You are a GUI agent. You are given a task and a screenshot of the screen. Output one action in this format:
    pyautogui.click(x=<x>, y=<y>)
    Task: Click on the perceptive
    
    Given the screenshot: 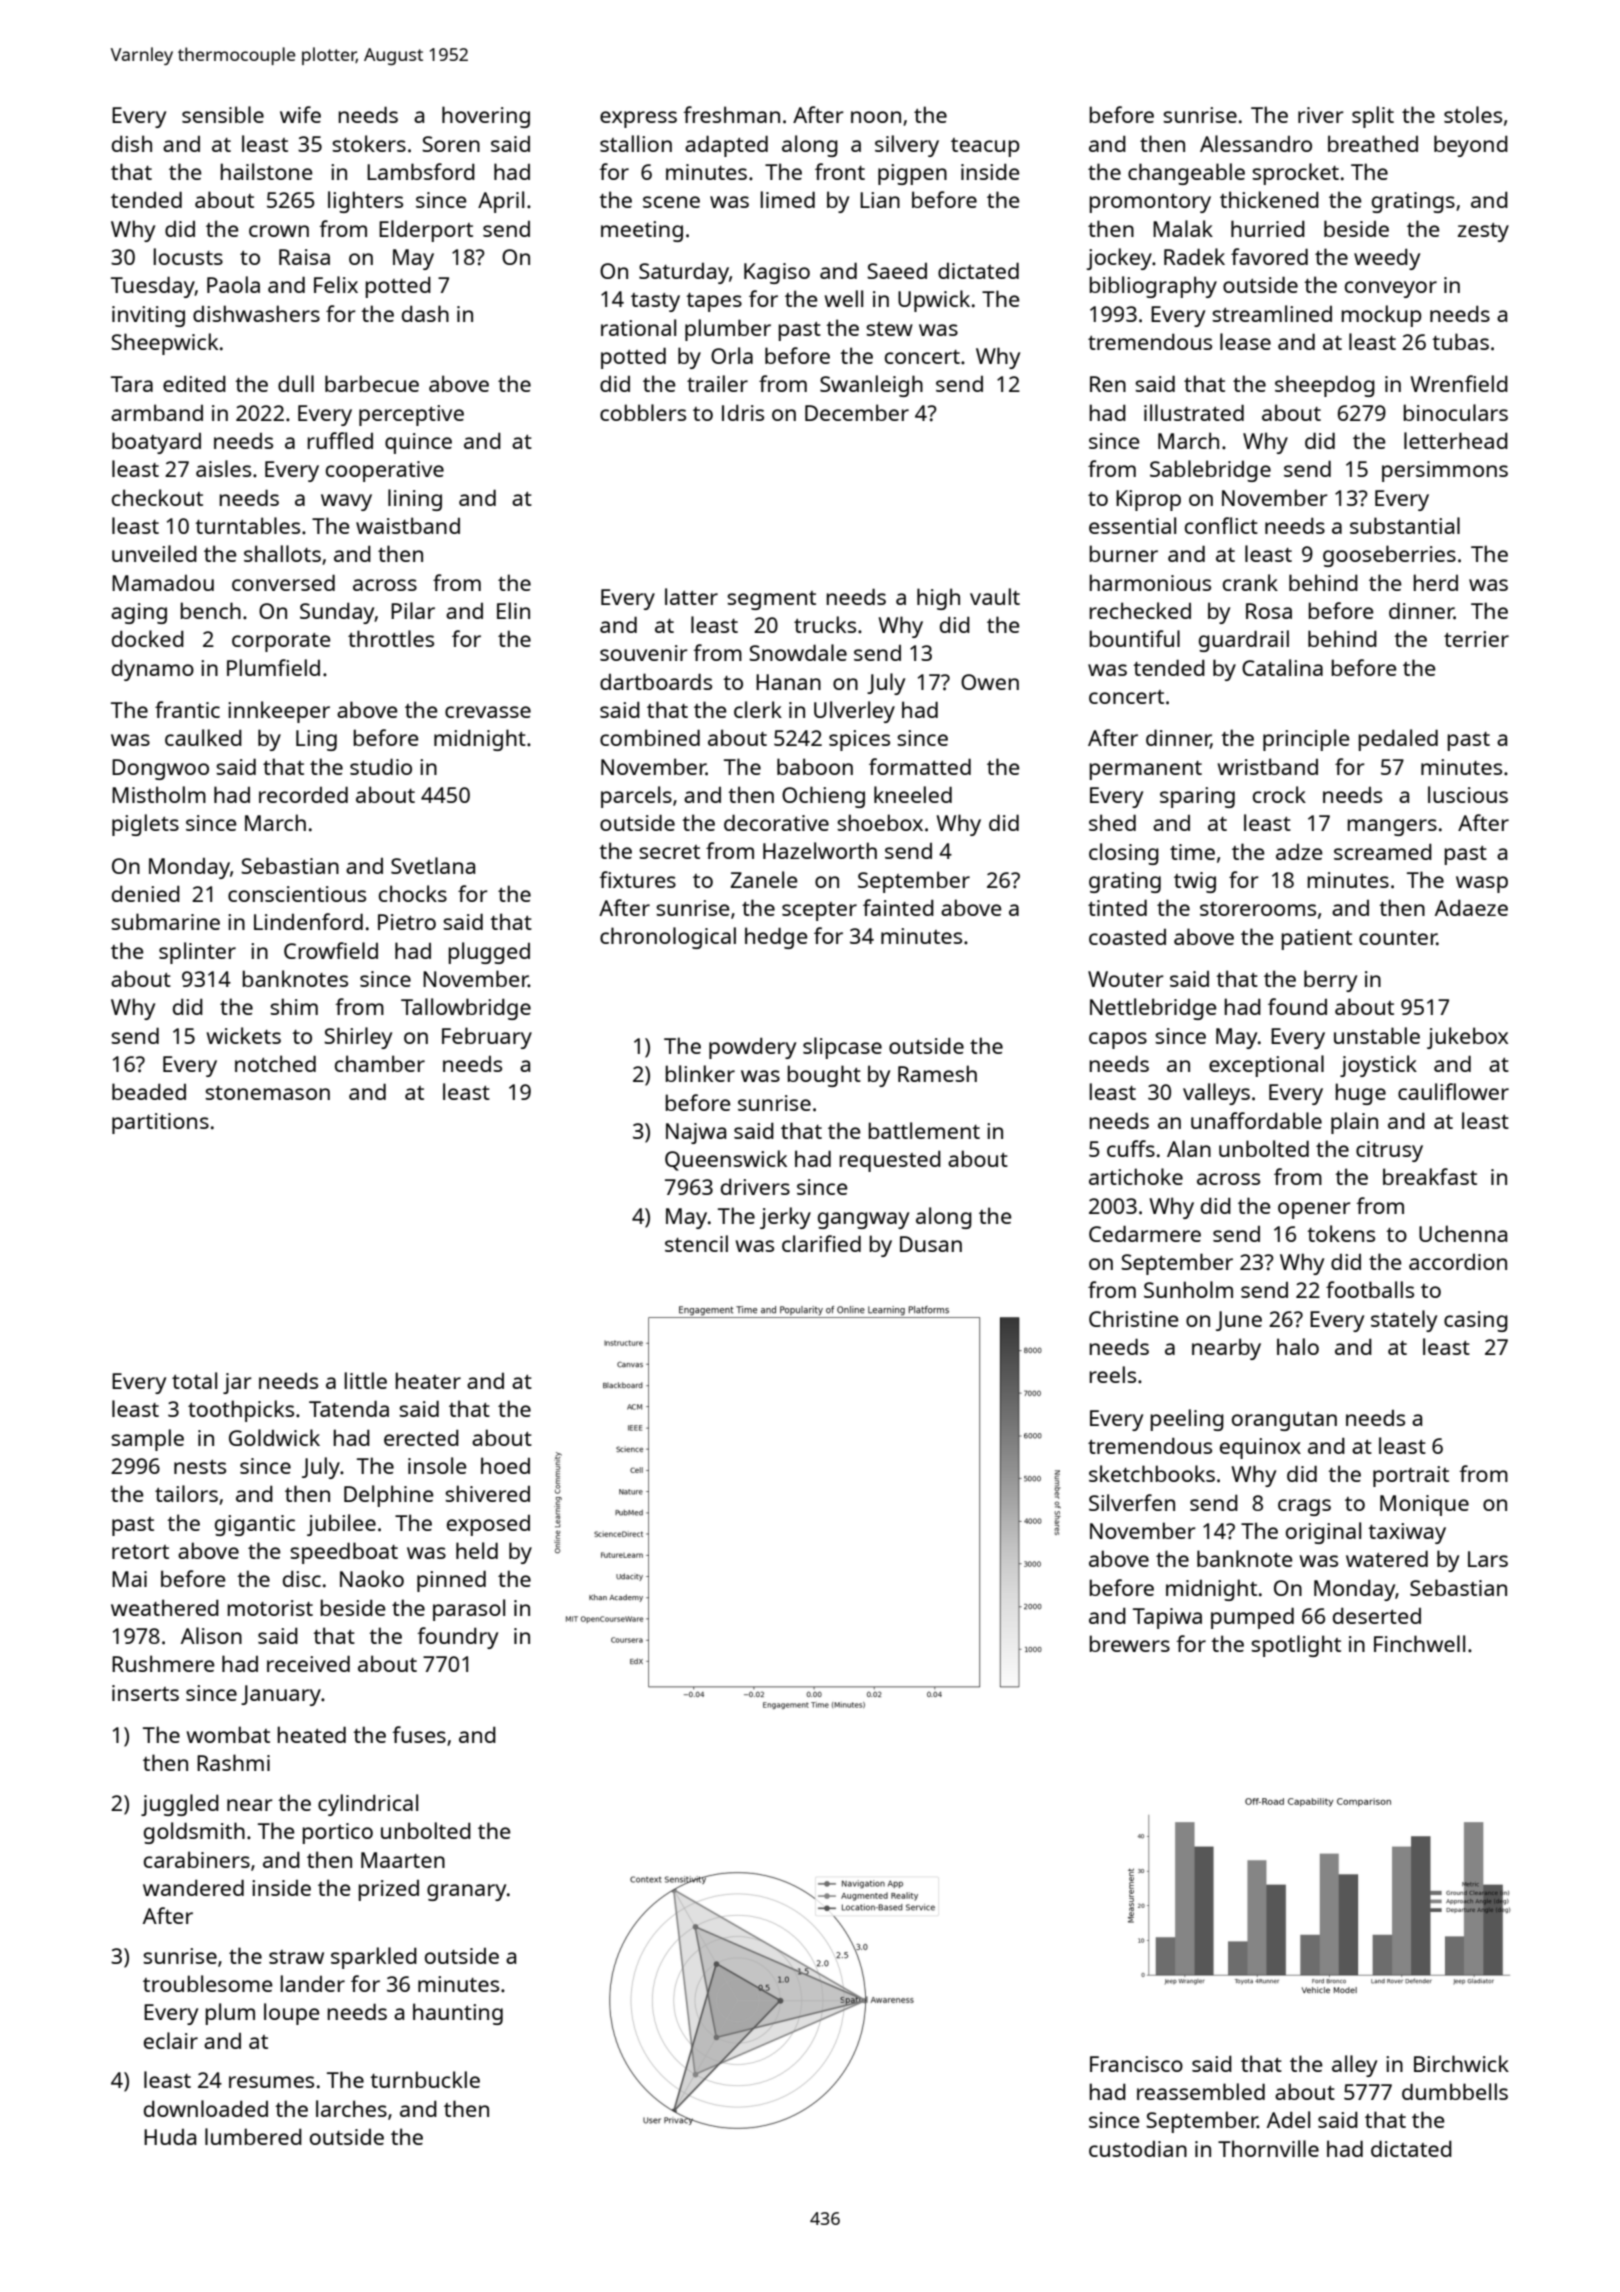 What is the action you would take?
    pyautogui.click(x=411, y=415)
